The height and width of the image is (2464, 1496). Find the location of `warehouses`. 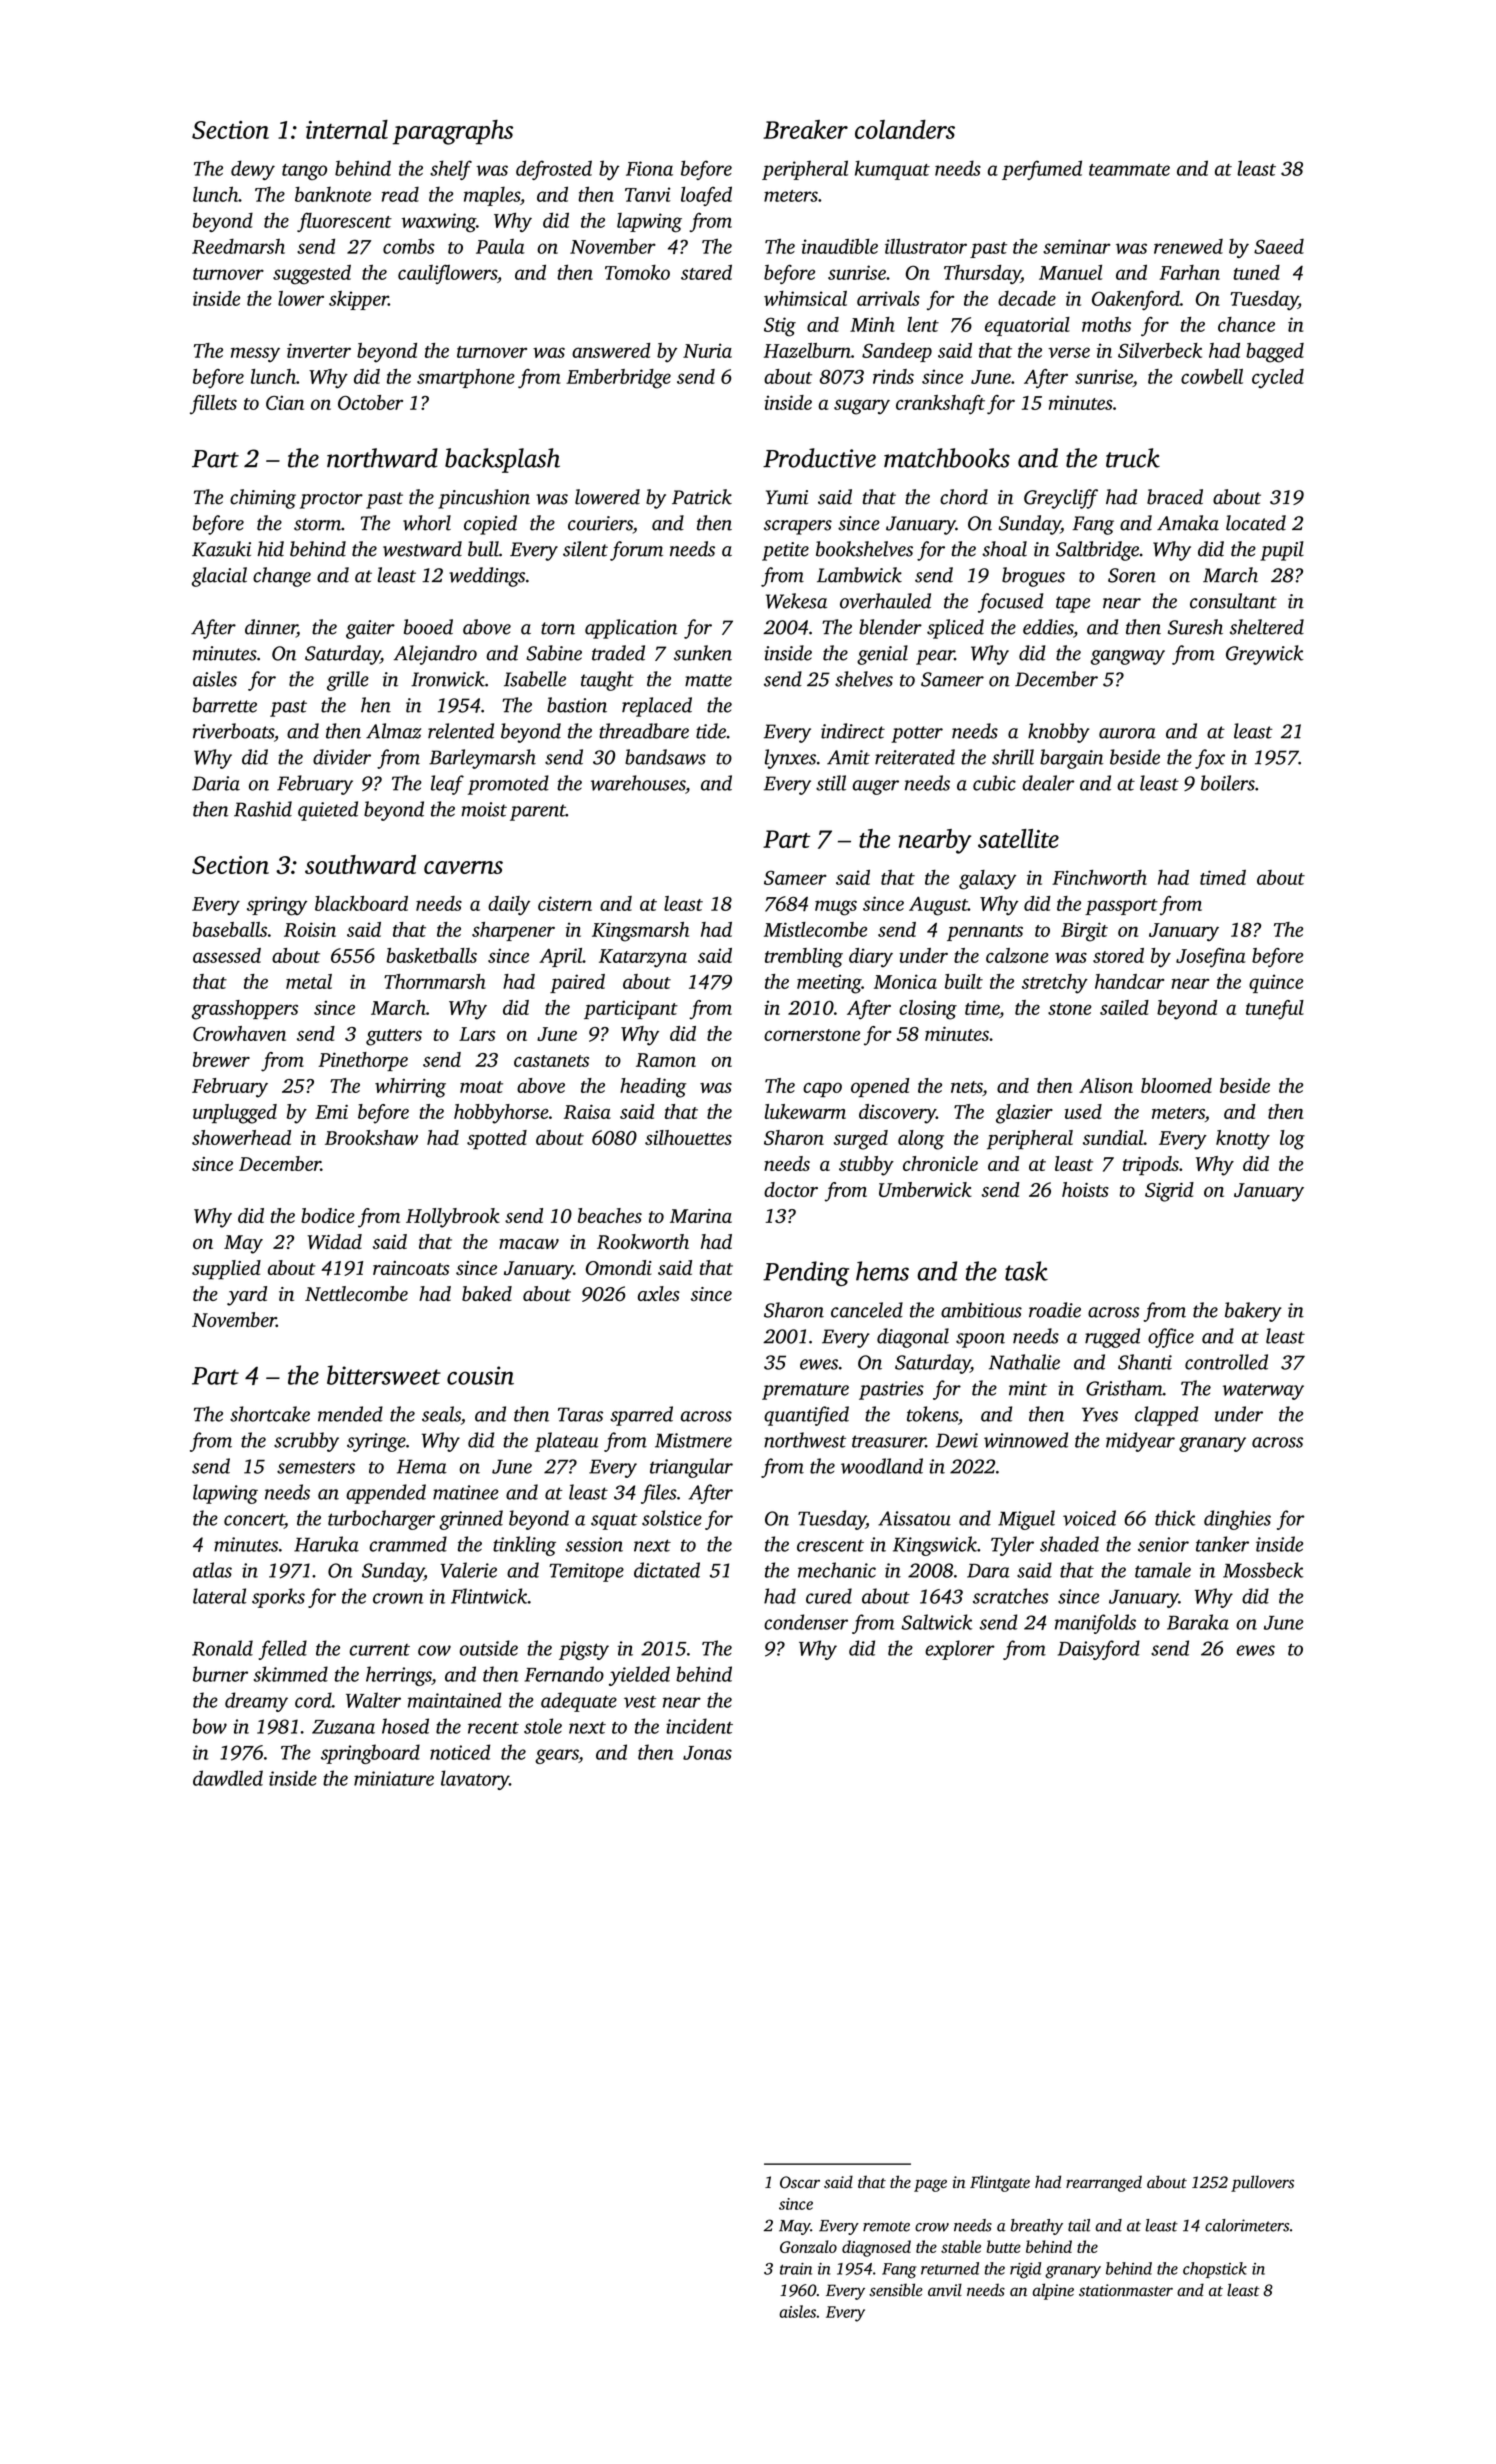

warehouses is located at coordinates (638, 783).
